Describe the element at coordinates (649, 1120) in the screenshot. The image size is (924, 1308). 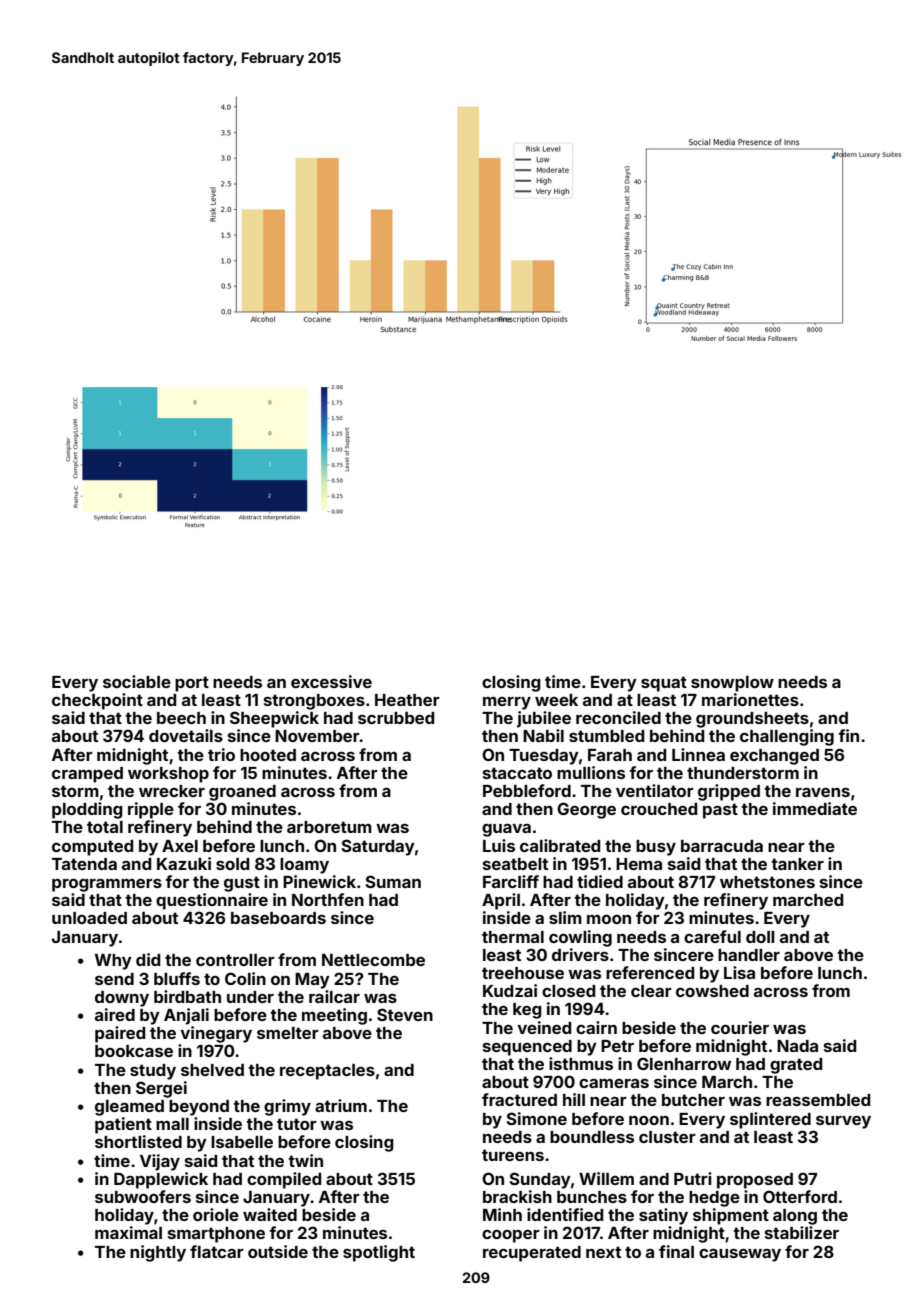
I see `noon` at that location.
